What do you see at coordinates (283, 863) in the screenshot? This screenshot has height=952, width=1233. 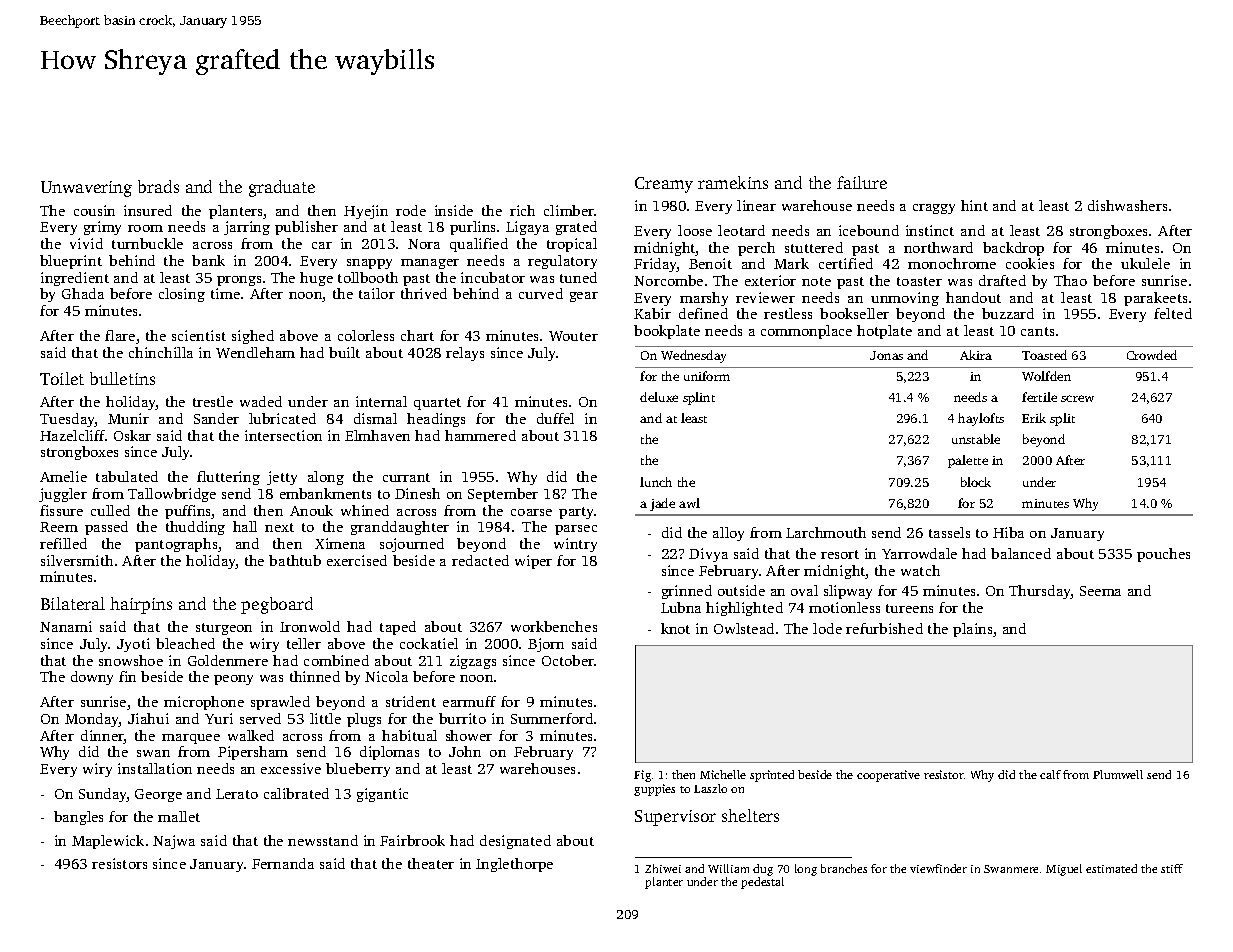 I see `Fernanda` at bounding box center [283, 863].
